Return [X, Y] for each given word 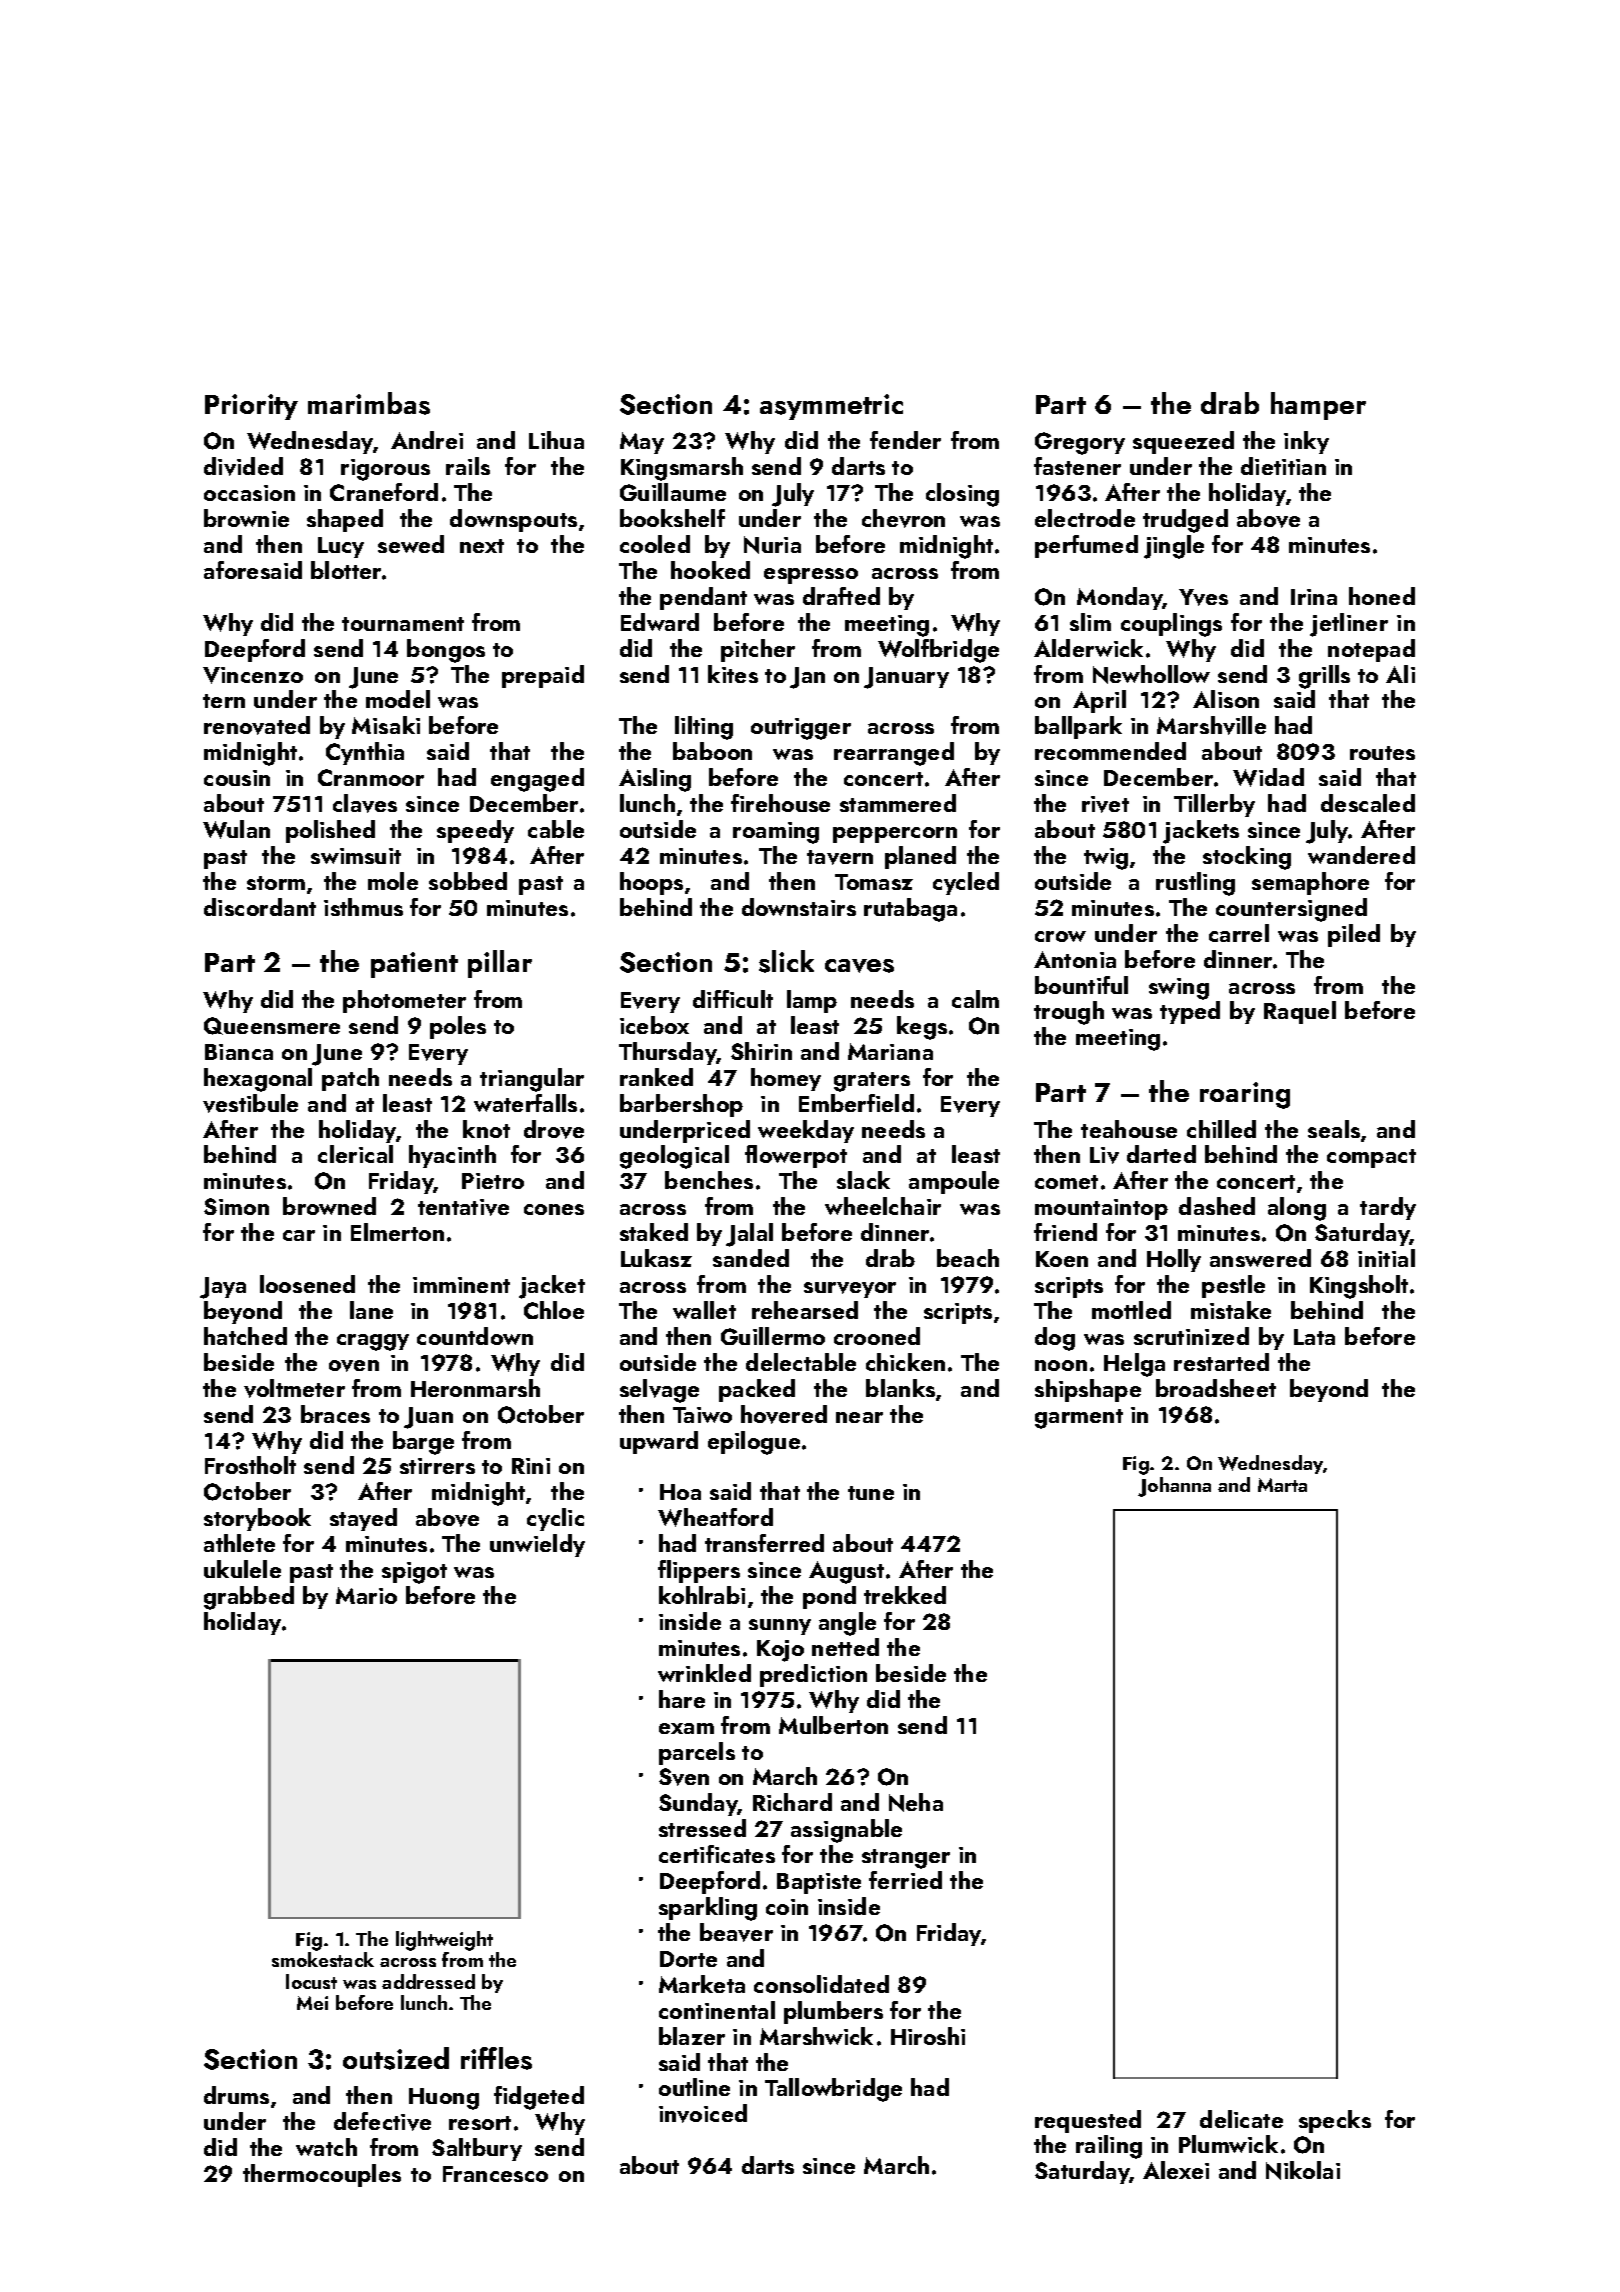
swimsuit [356, 856]
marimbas [369, 403]
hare [682, 1699]
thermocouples [322, 2175]
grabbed [249, 1598]
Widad [1268, 777]
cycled [966, 883]
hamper [1318, 406]
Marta [1282, 1485]
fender [905, 440]
